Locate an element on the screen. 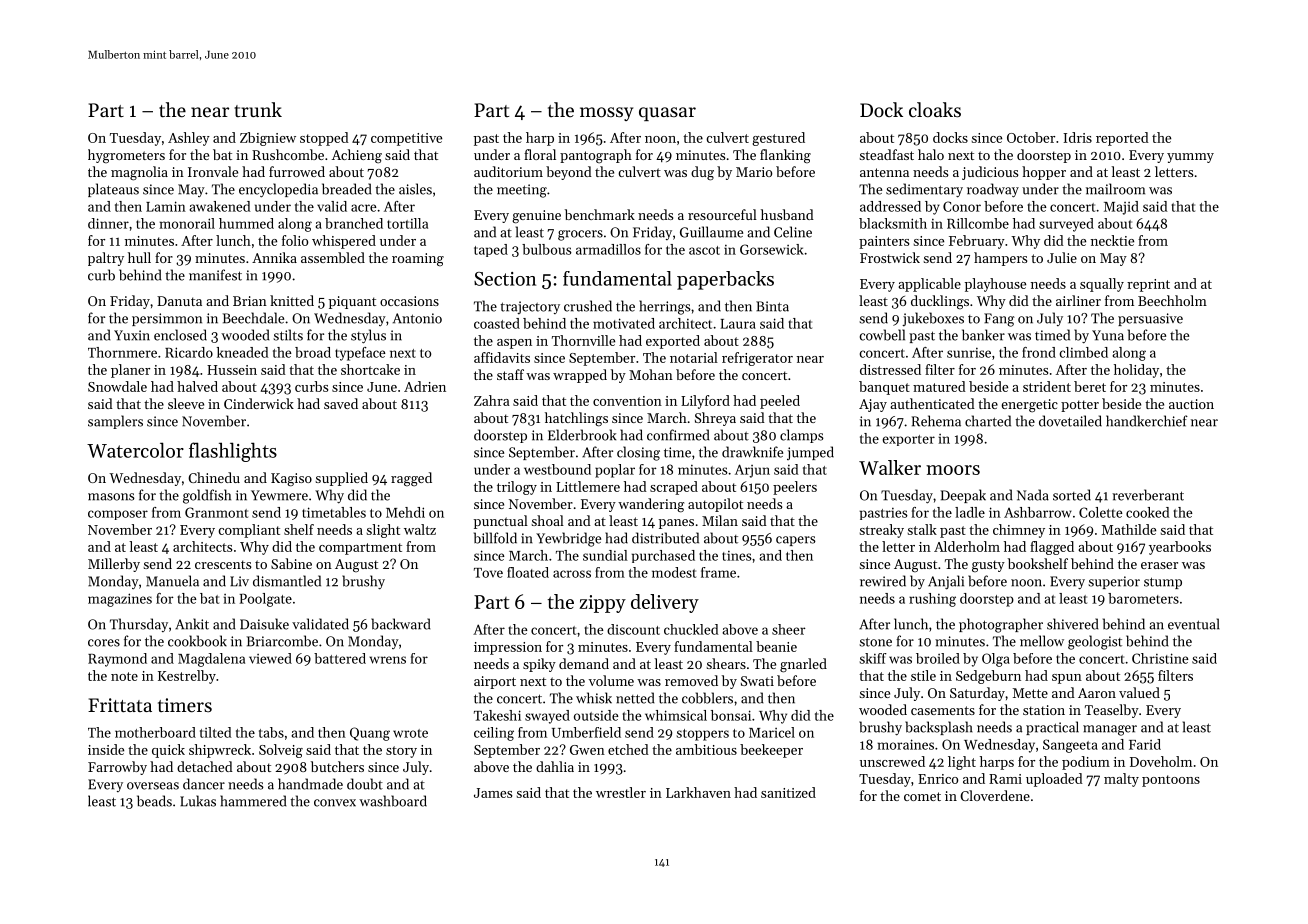  Mehdi is located at coordinates (405, 512).
